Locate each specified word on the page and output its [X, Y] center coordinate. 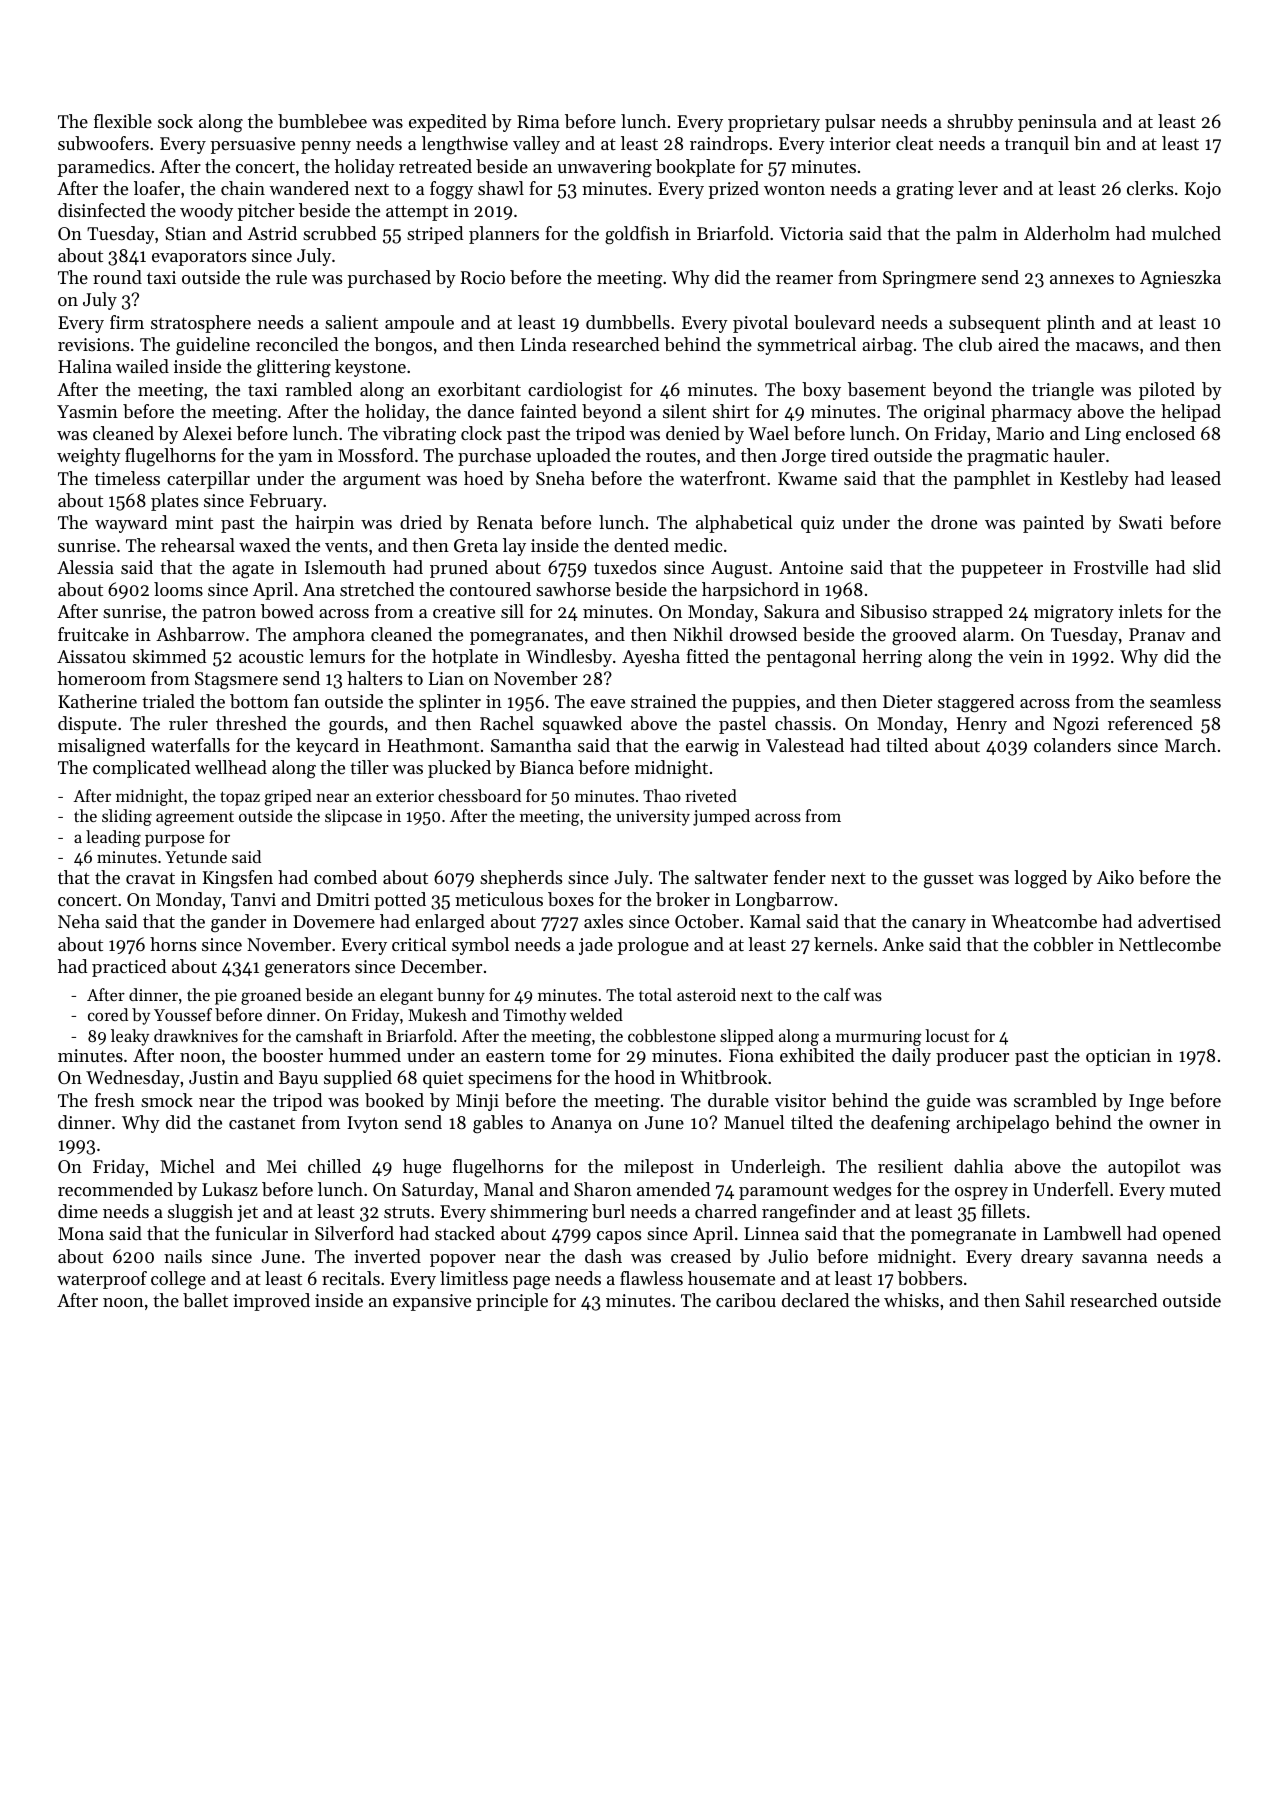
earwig [712, 747]
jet [247, 1213]
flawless [651, 1278]
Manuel [754, 1122]
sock [175, 121]
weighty [89, 457]
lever [978, 188]
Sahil [1045, 1300]
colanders [1072, 745]
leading [113, 838]
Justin [214, 1077]
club [975, 344]
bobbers [930, 1278]
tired [850, 455]
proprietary [774, 123]
